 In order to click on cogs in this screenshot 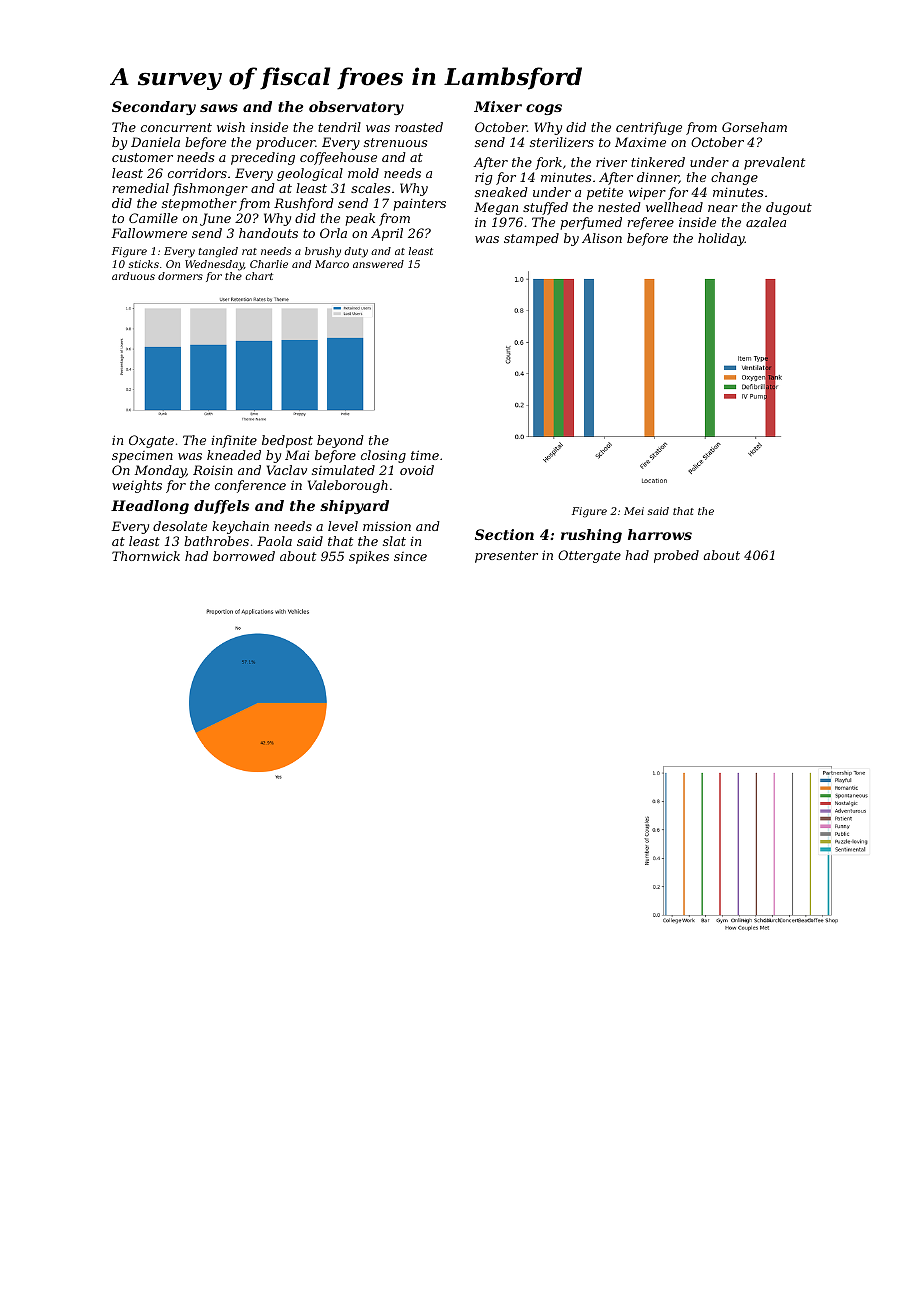, I will do `click(544, 109)`.
